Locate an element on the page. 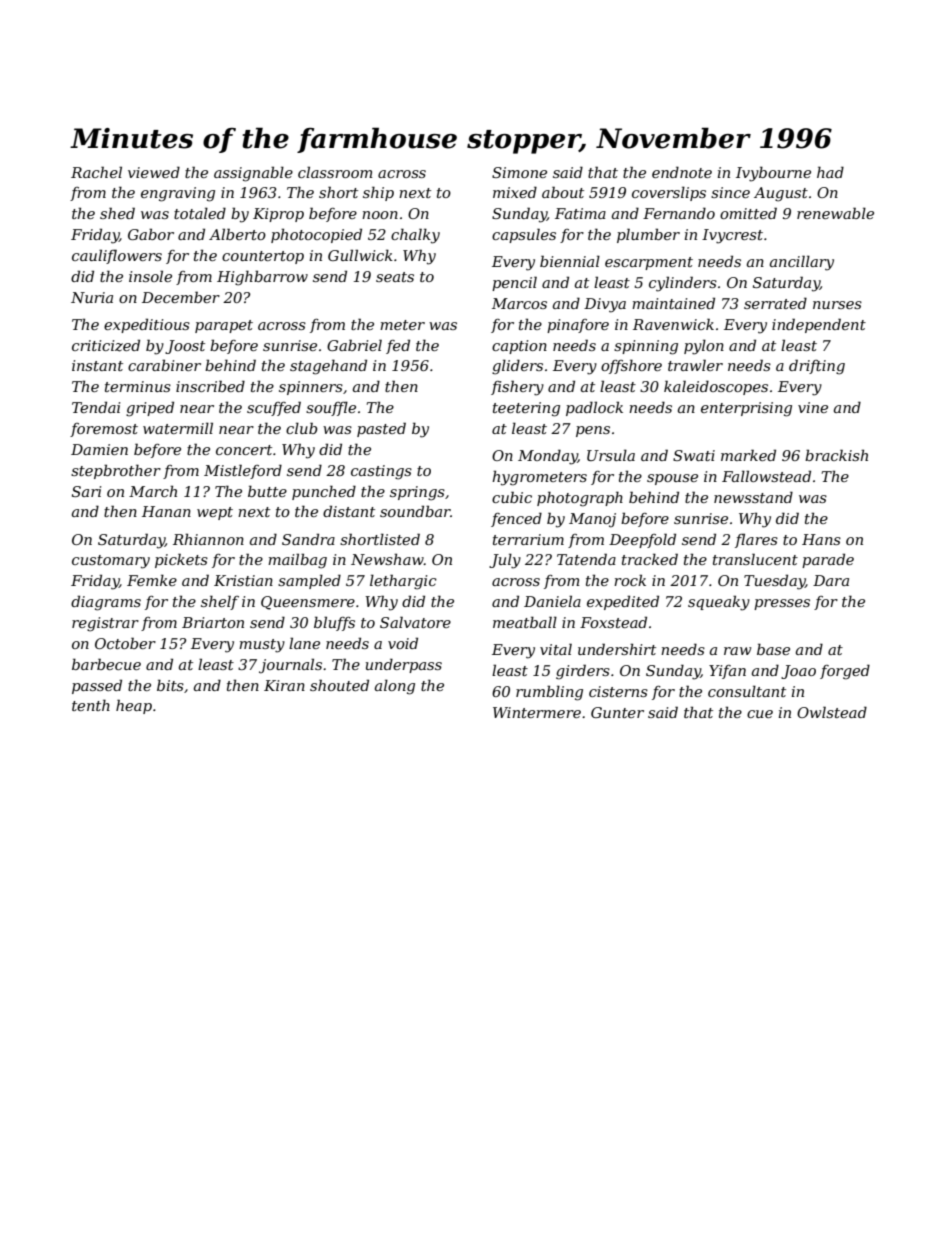 This document has width=952, height=1233. Salvatore is located at coordinates (415, 622).
